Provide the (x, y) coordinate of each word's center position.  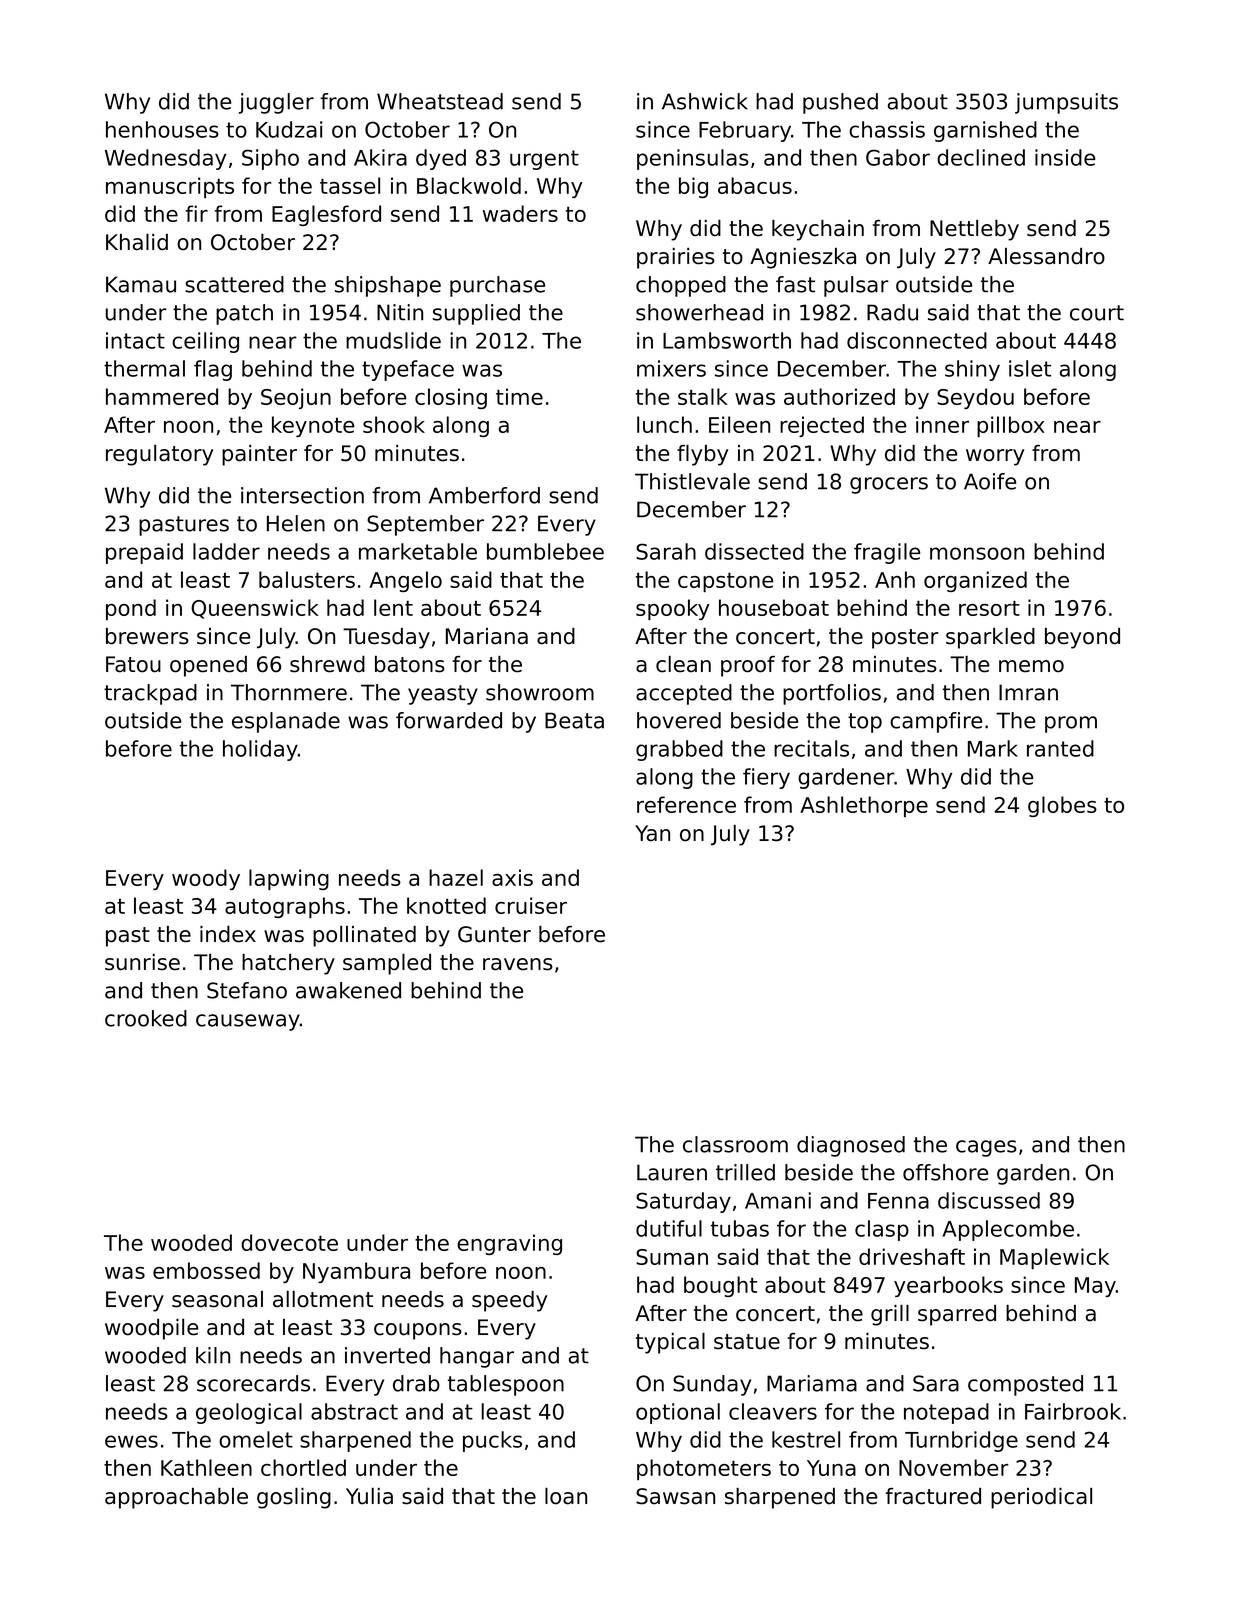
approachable (176, 1498)
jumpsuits (1066, 103)
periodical (1041, 1498)
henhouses (162, 129)
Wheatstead (440, 101)
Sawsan (675, 1496)
